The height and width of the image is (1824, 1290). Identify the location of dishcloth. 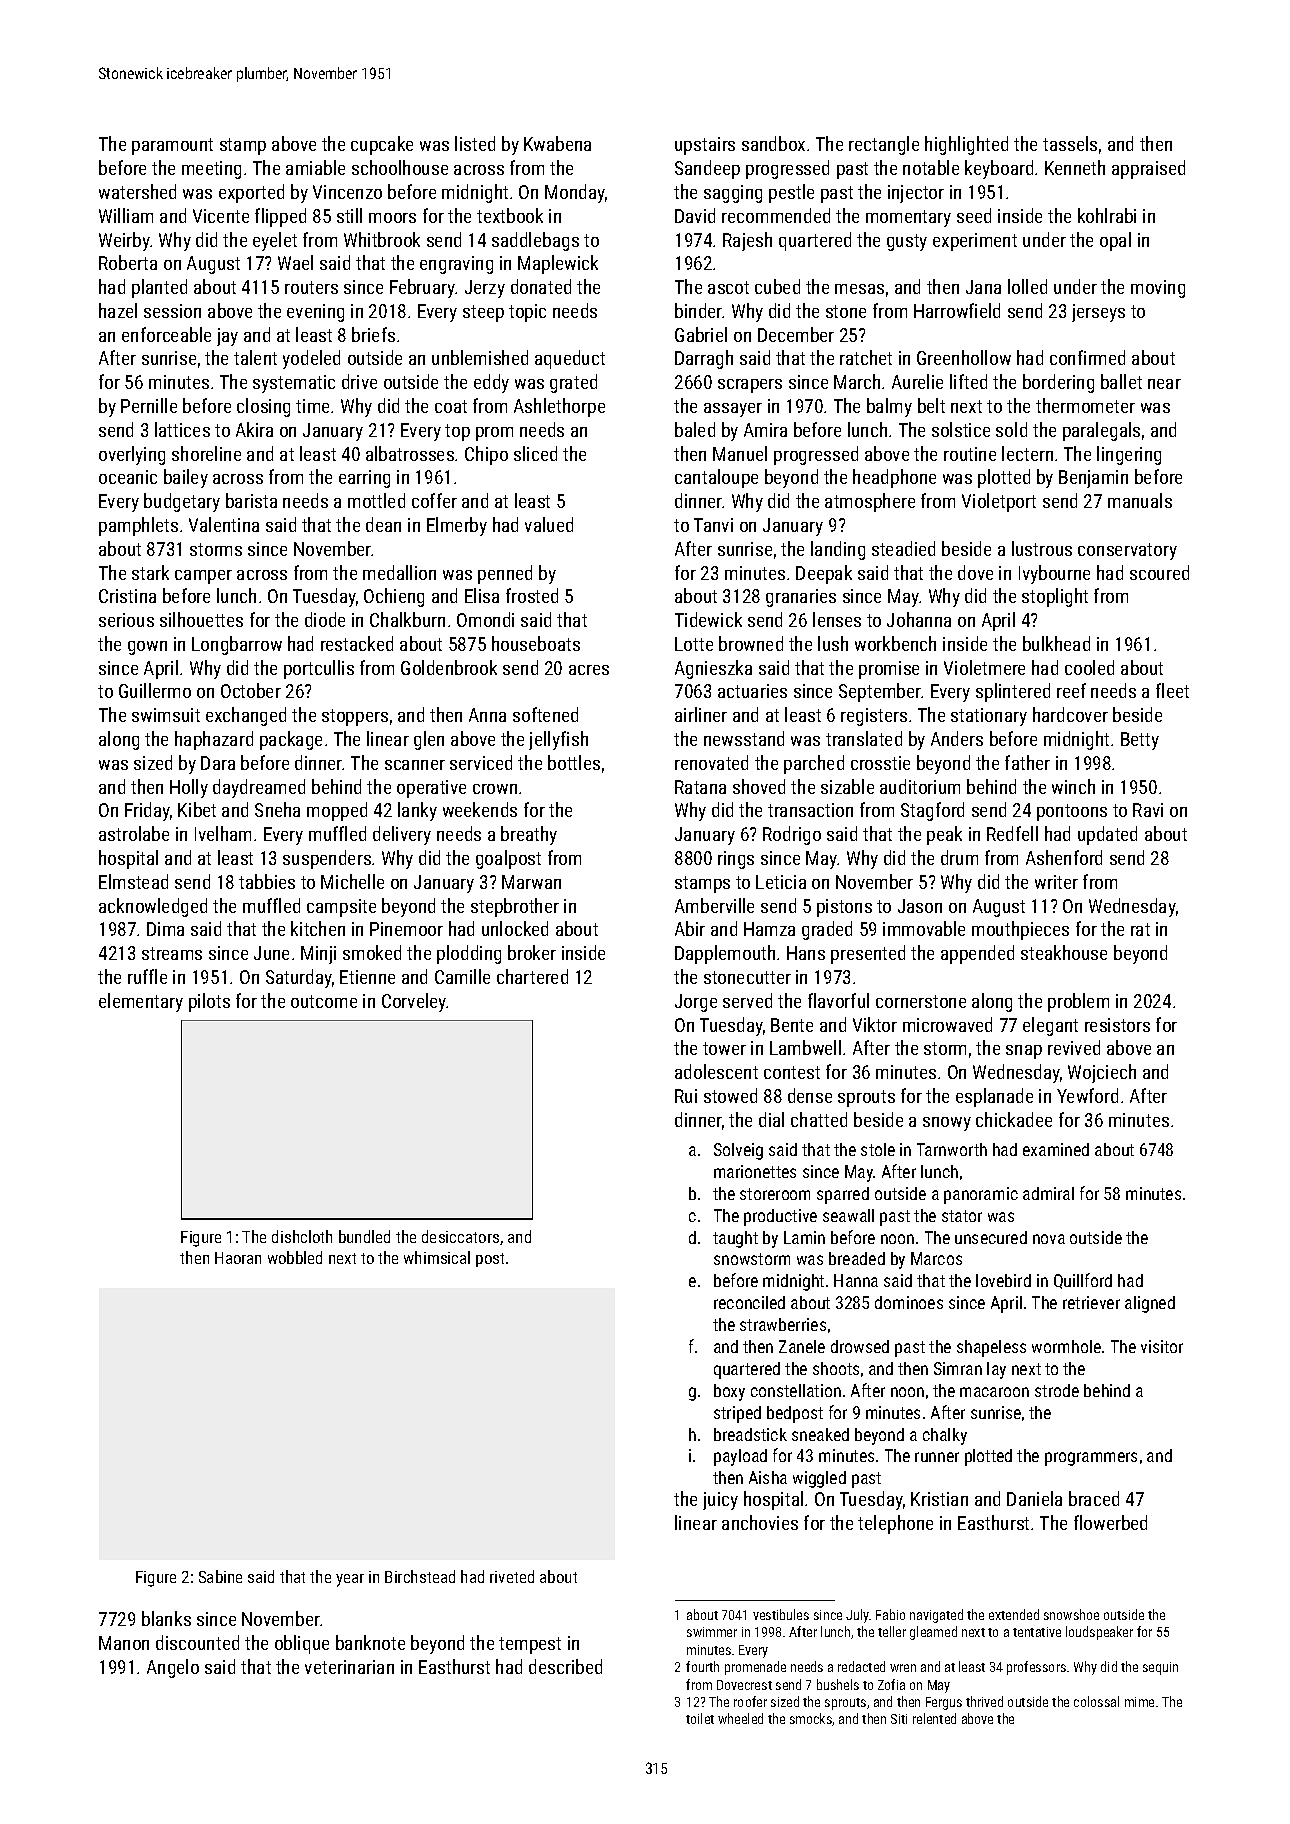
(302, 1236).
